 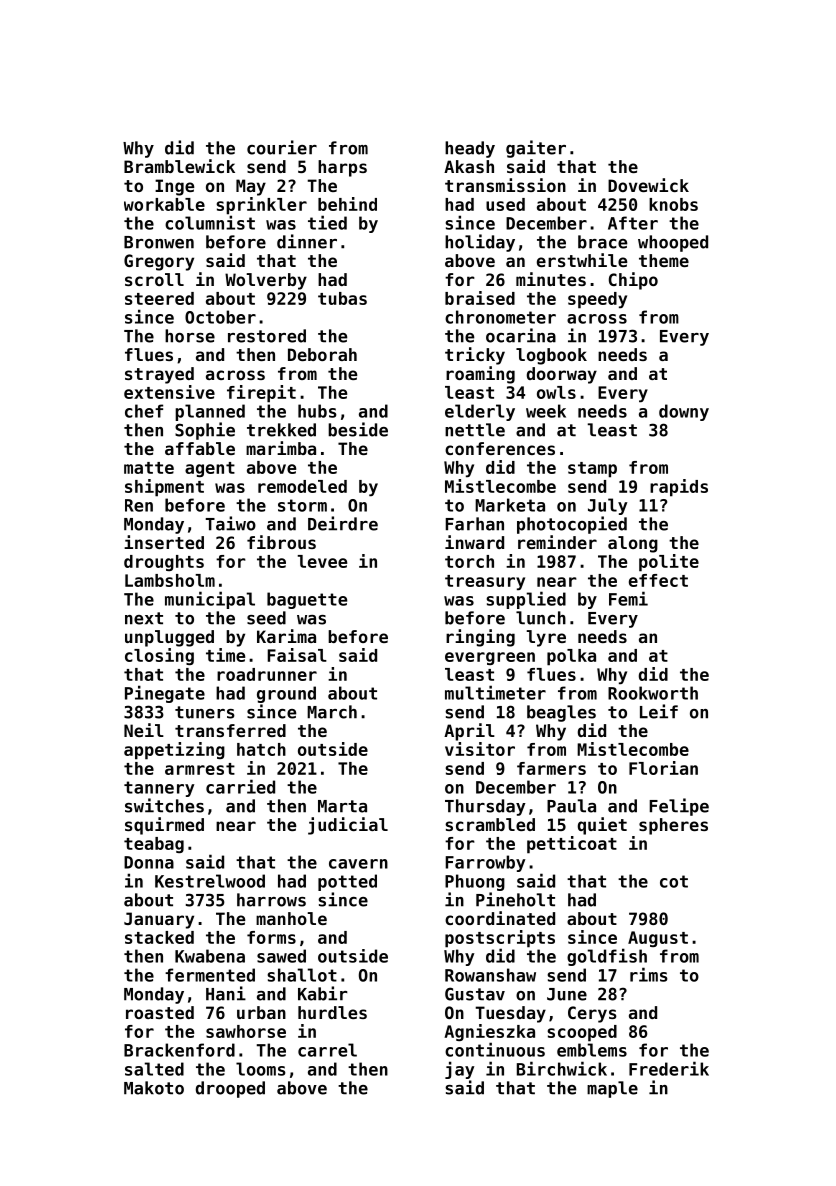 What do you see at coordinates (226, 993) in the page?
I see `Hani` at bounding box center [226, 993].
